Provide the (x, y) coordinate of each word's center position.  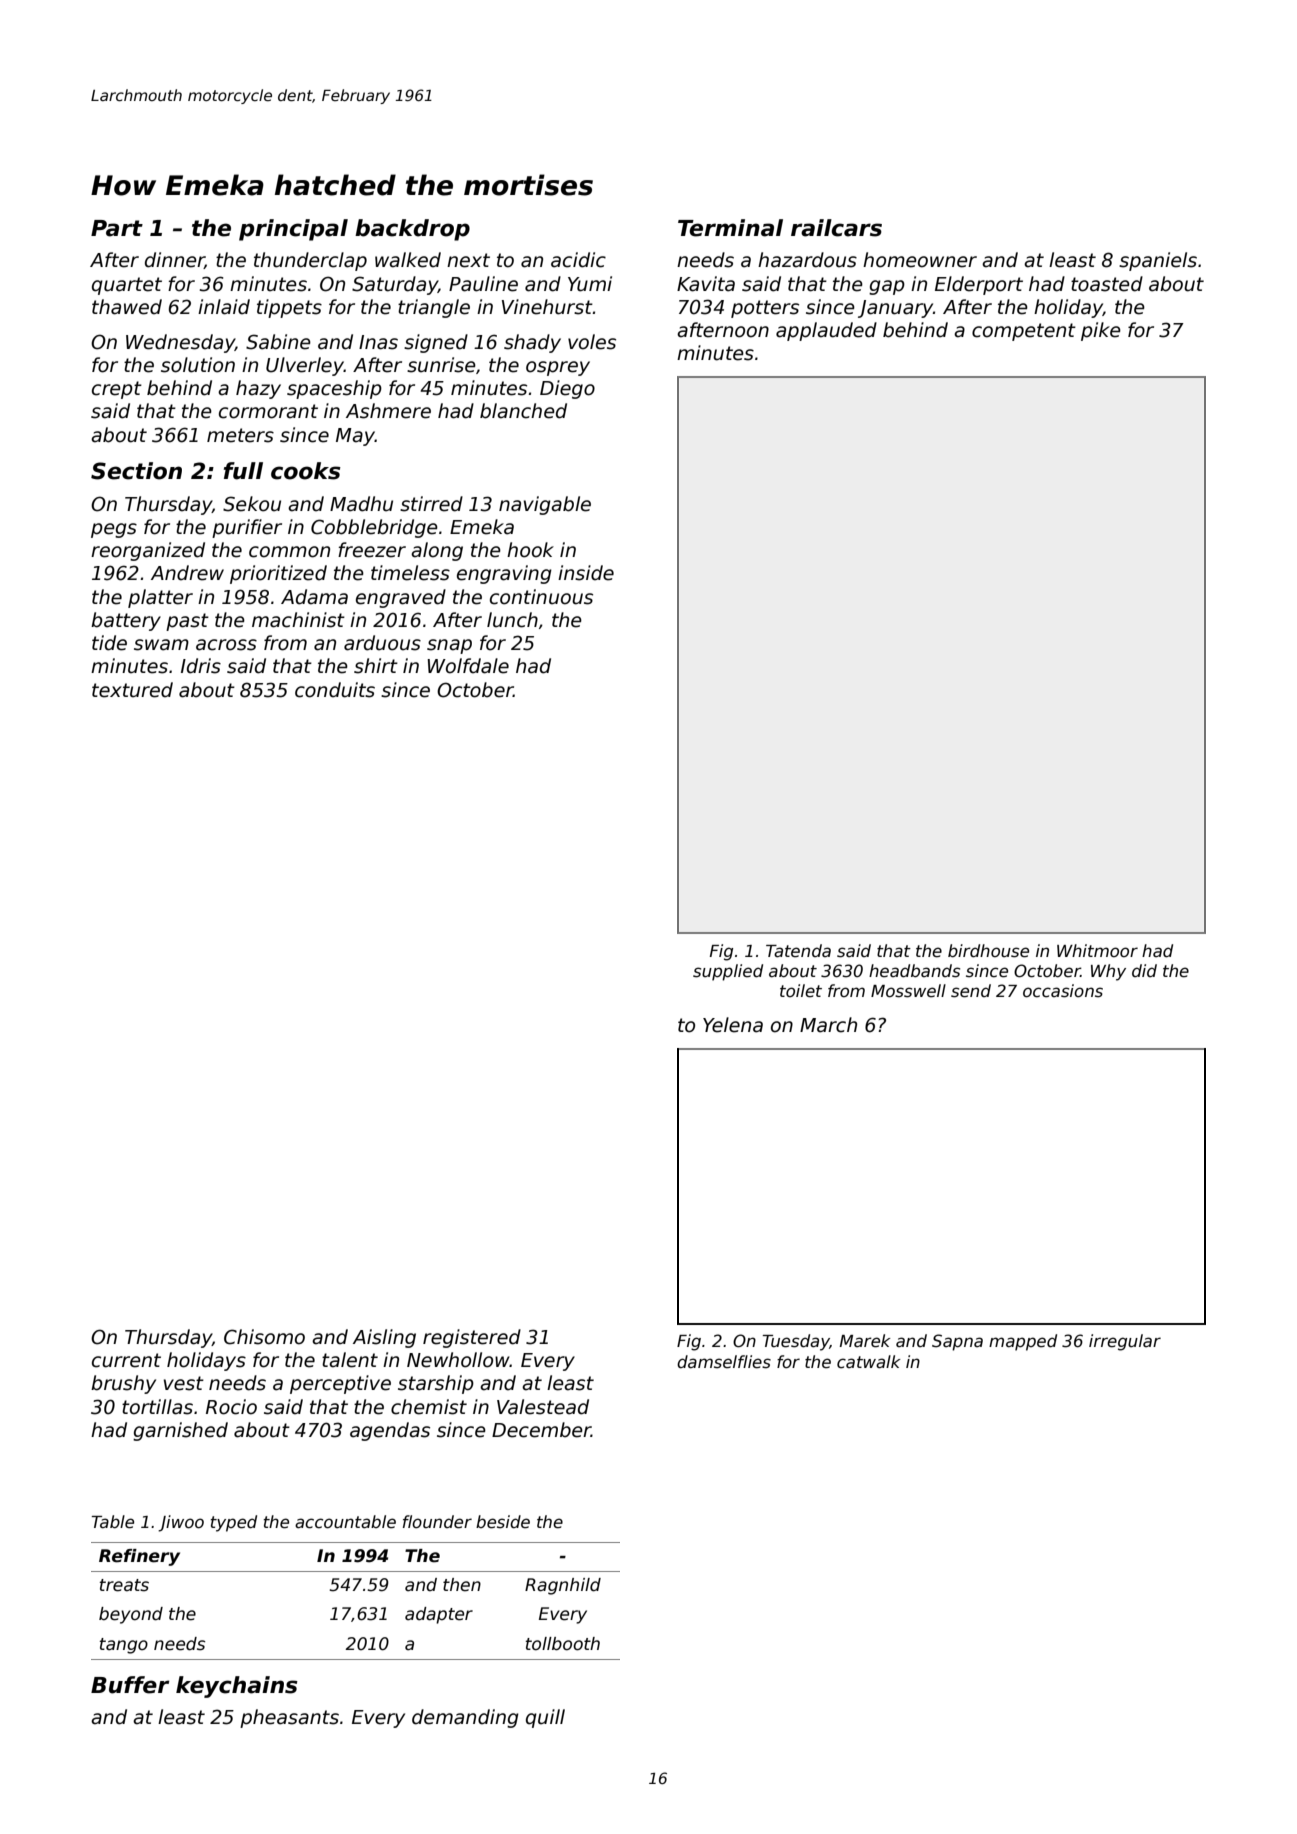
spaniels (1158, 261)
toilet (801, 991)
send (971, 991)
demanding (465, 1718)
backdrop (412, 230)
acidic (578, 260)
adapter (439, 1615)
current (126, 1360)
